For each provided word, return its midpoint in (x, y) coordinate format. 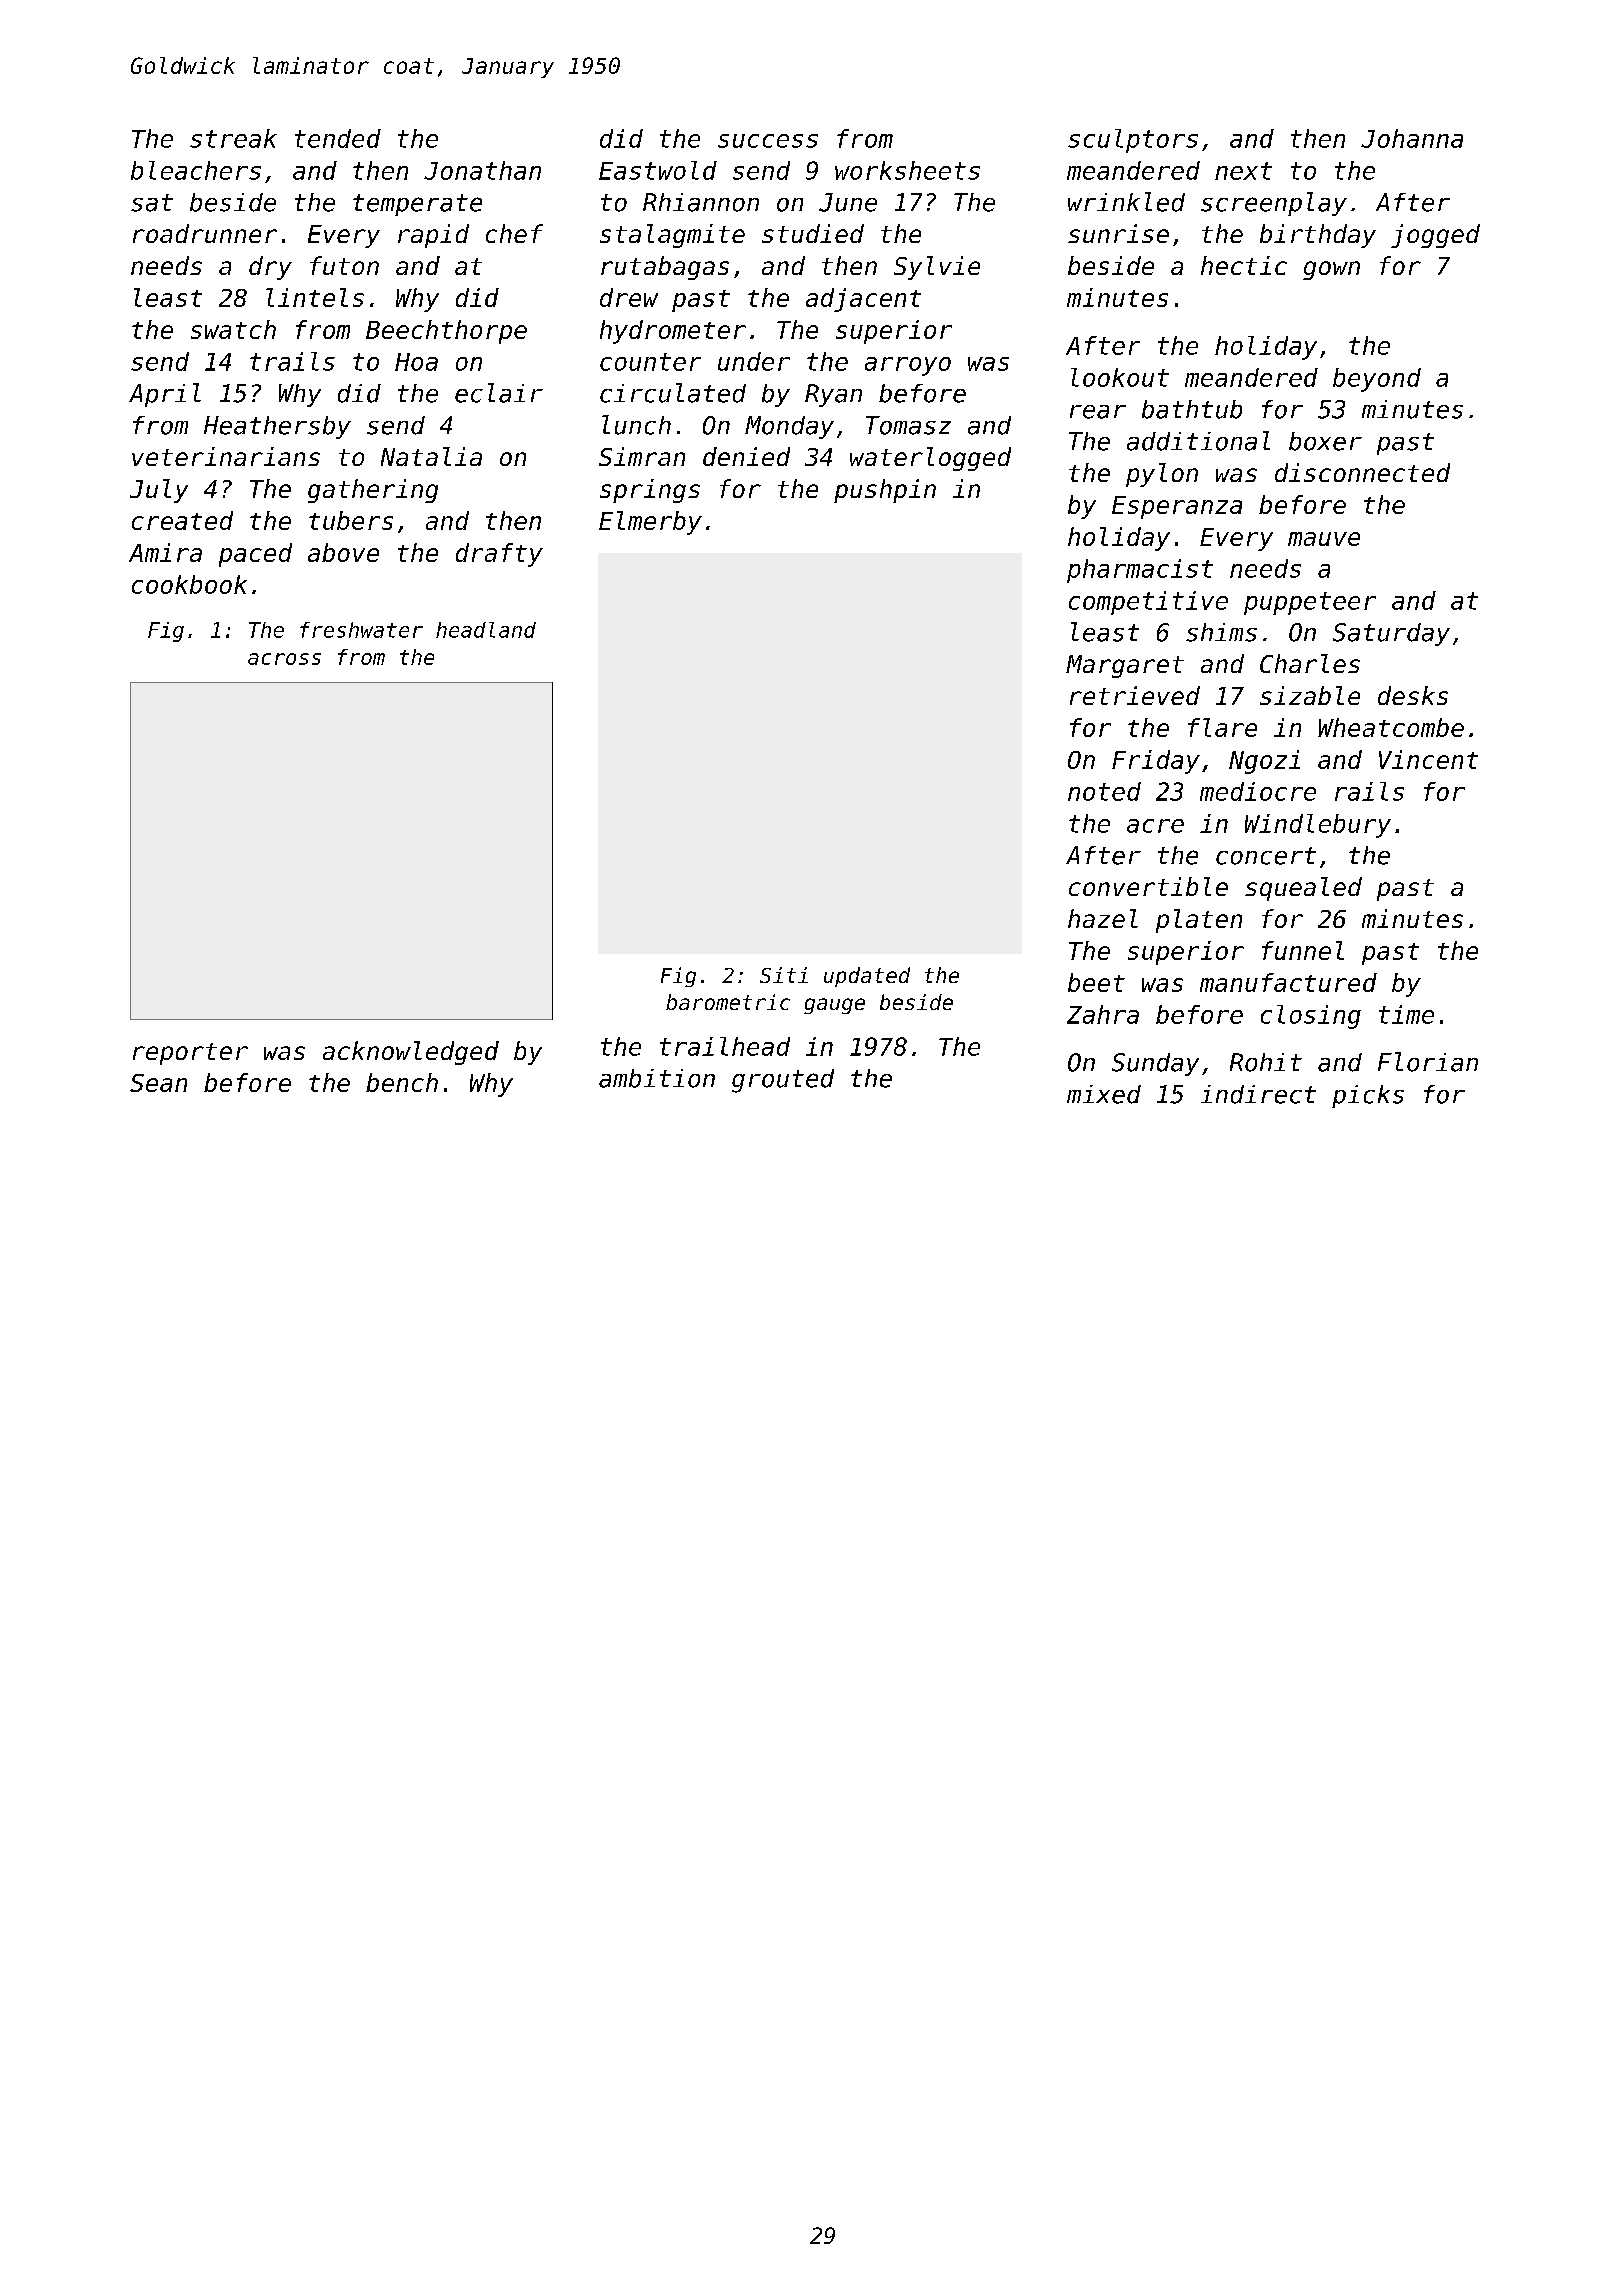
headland (486, 630)
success (768, 141)
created (182, 520)
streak (233, 138)
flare (1222, 727)
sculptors (1133, 141)
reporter (190, 1054)
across (284, 659)
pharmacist (1140, 571)
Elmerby (650, 523)
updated (867, 977)
